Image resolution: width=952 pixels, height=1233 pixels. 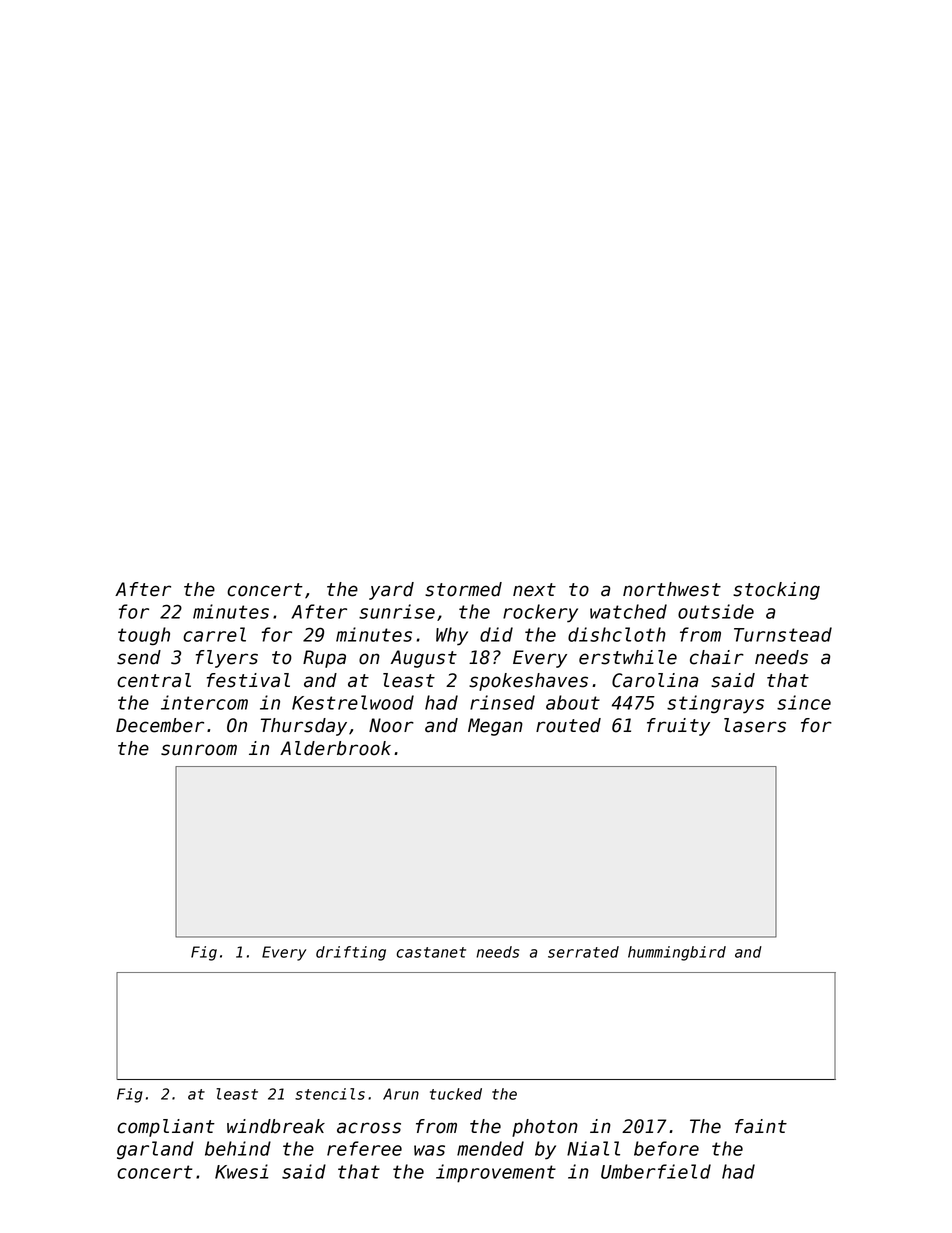 I want to click on northwest, so click(x=672, y=589).
